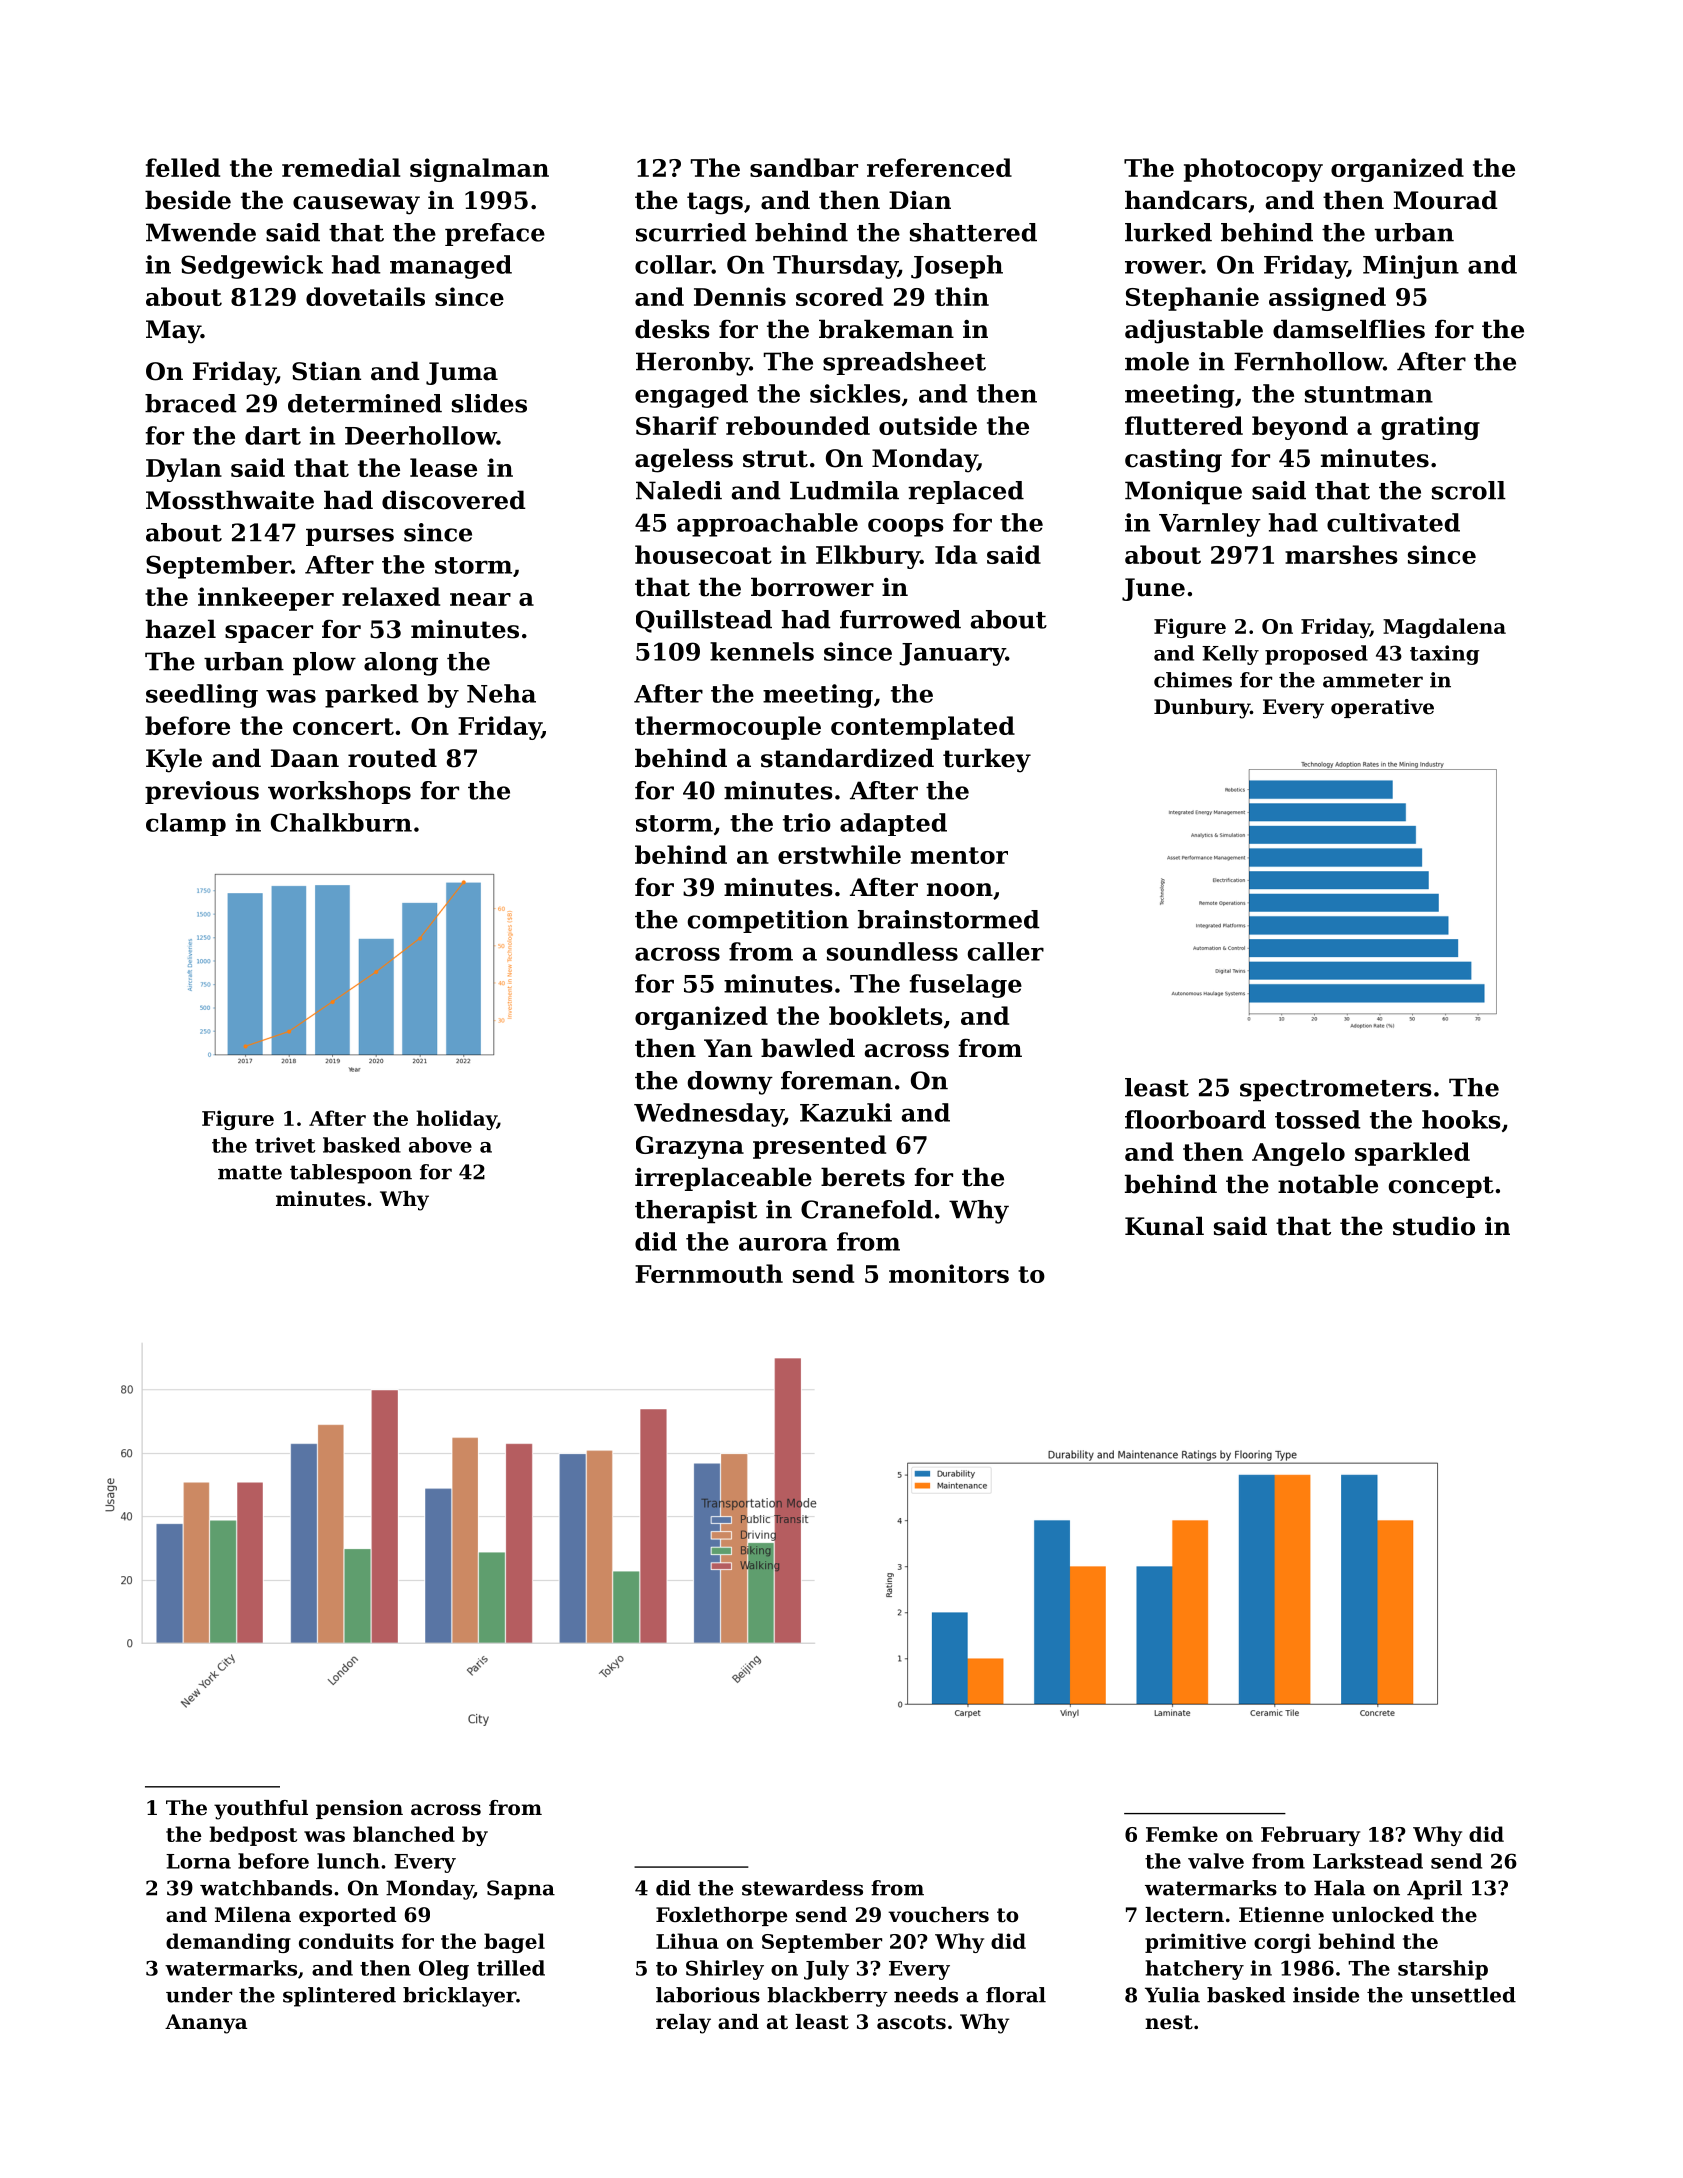  I want to click on stewardess, so click(802, 1888).
